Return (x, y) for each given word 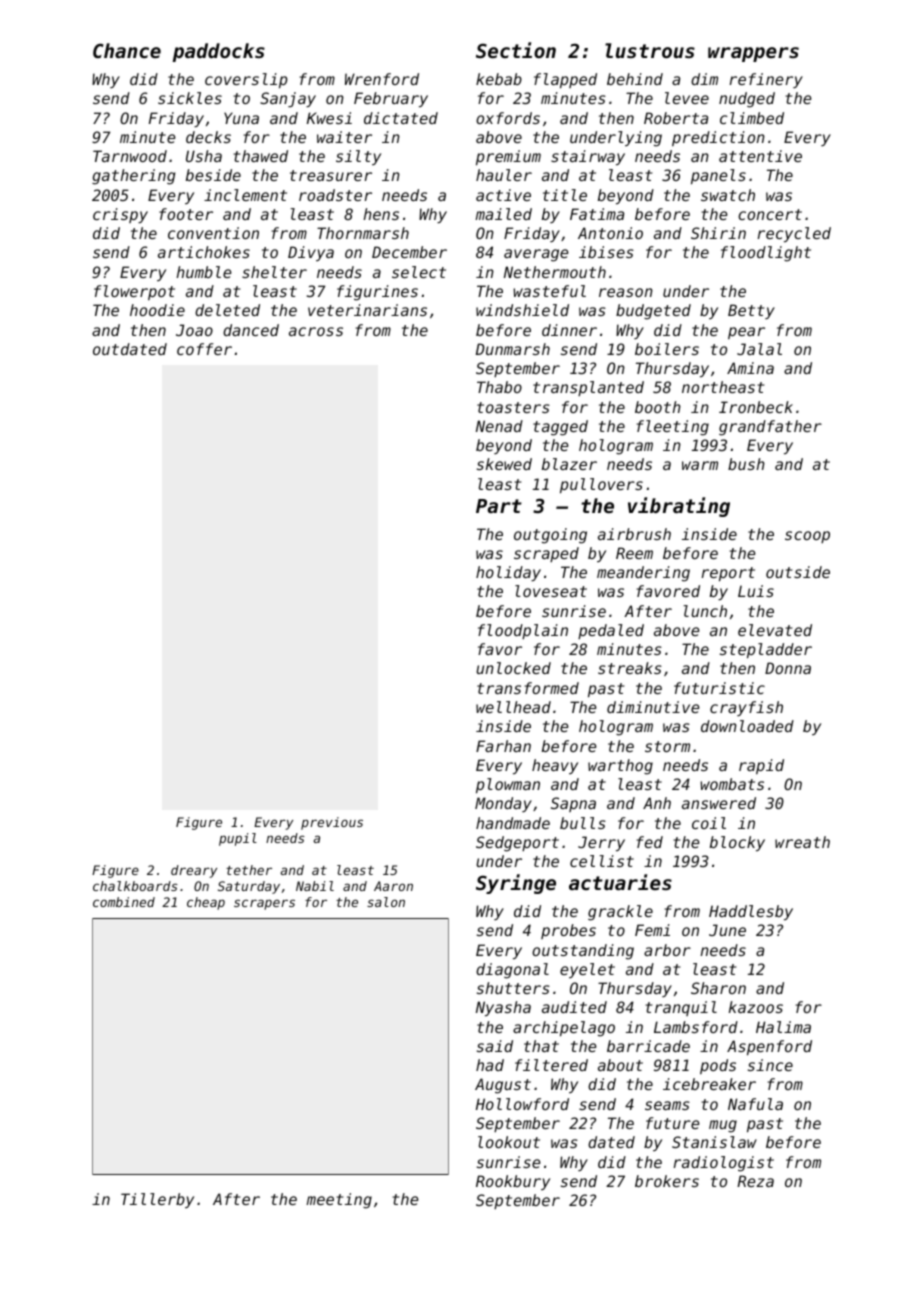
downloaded (747, 726)
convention (213, 233)
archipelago (564, 1029)
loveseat (551, 591)
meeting (339, 1201)
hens (381, 214)
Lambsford (696, 1027)
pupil (238, 839)
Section (516, 50)
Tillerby (157, 1200)
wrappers (753, 54)
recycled (794, 234)
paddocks (219, 52)
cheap (206, 903)
